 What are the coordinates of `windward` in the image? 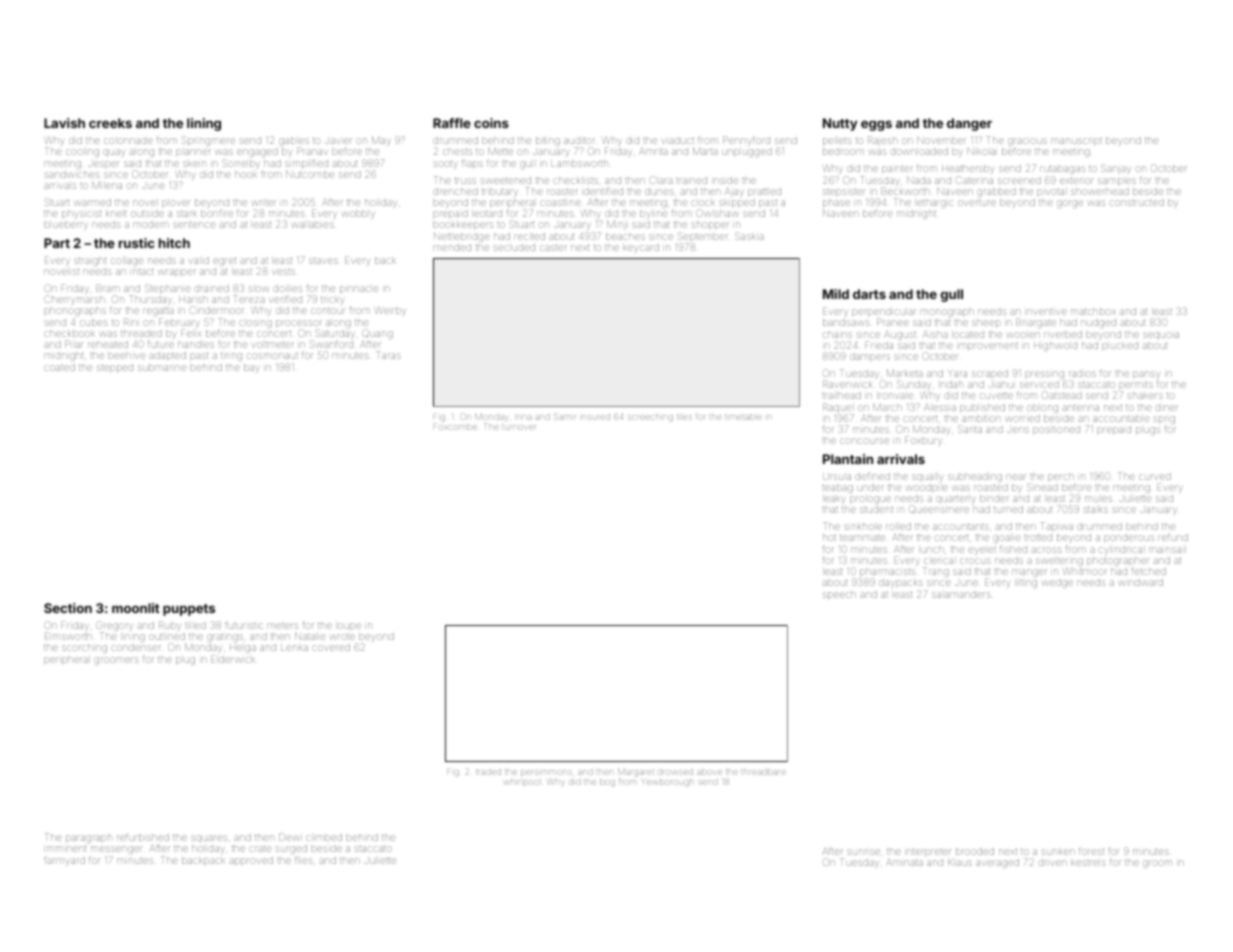 It's located at (1141, 582).
